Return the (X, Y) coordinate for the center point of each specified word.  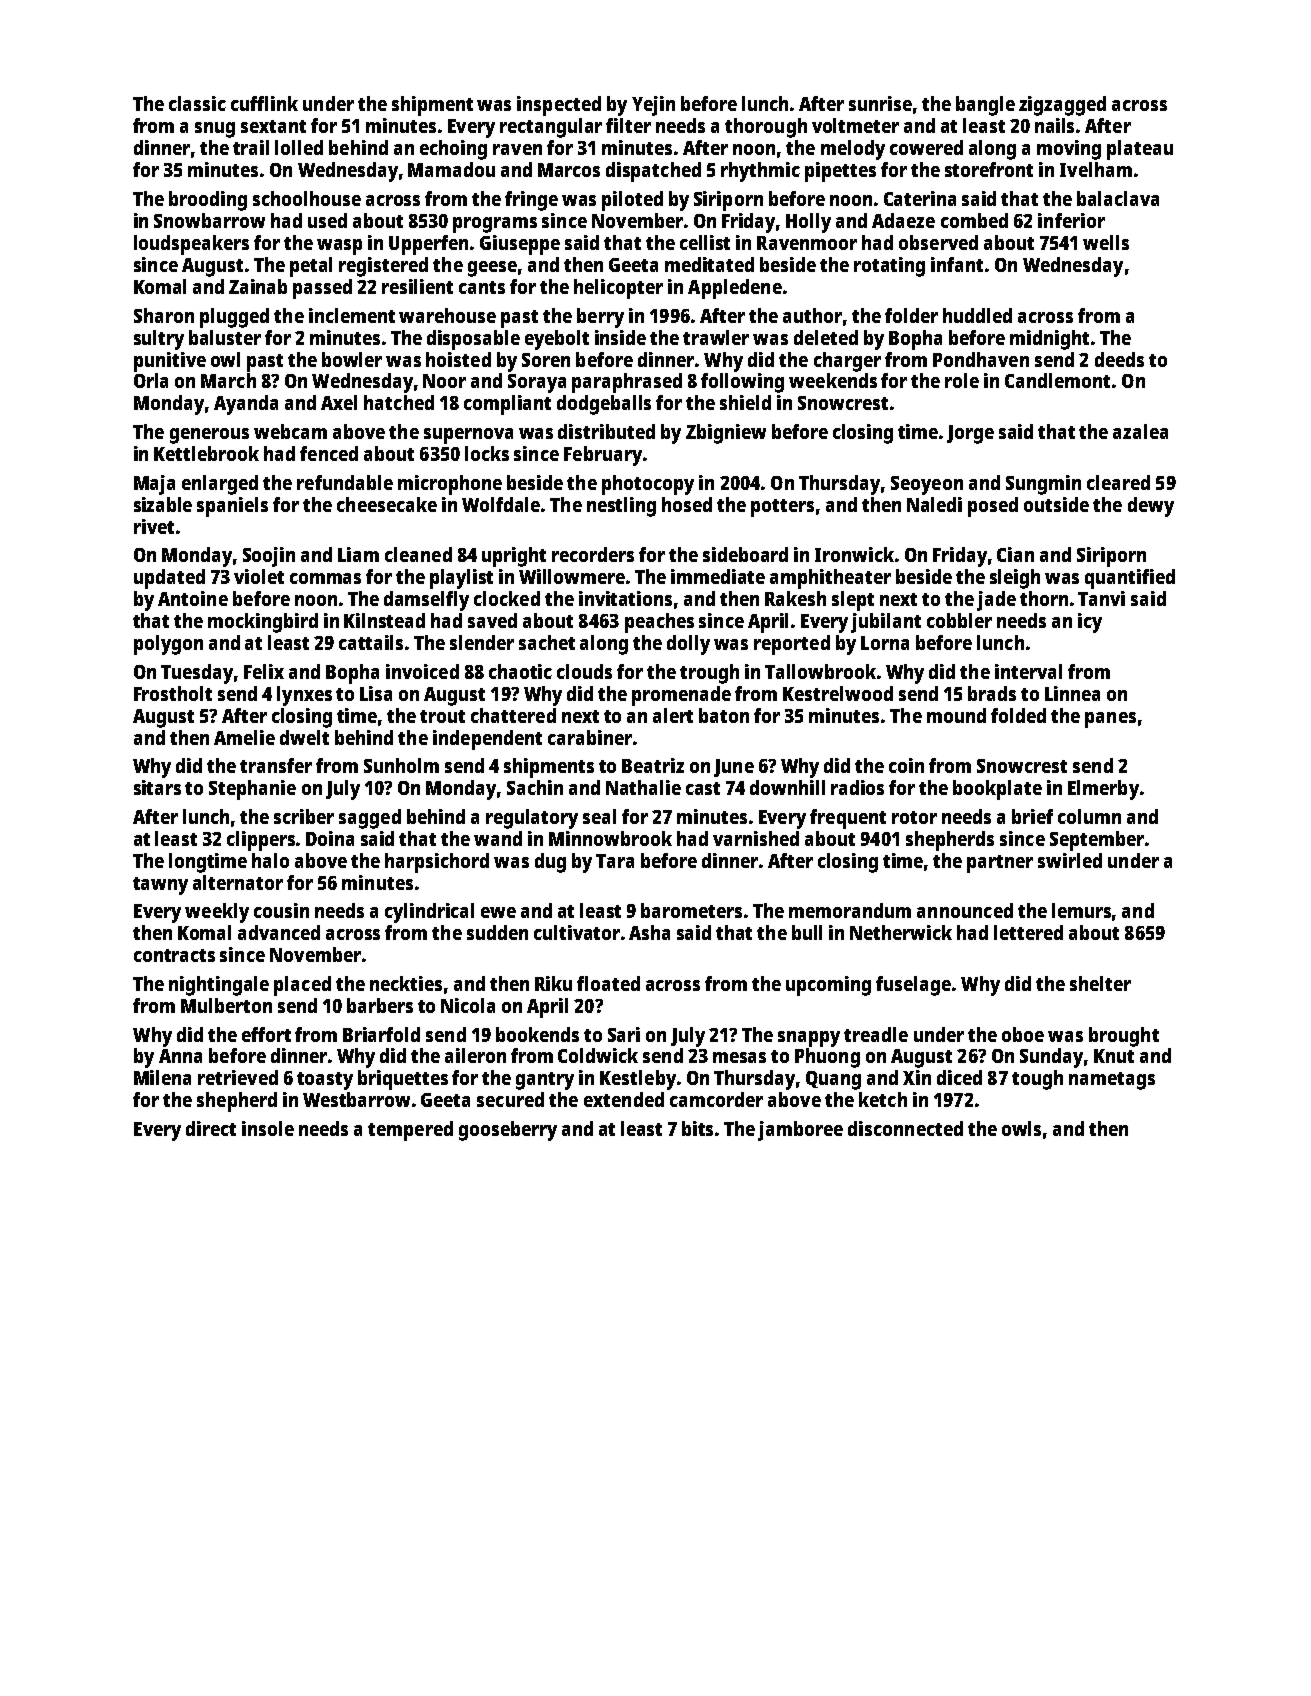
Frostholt (173, 693)
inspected (559, 106)
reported (792, 645)
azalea (1140, 431)
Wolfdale (501, 504)
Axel (339, 402)
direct (211, 1128)
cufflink (264, 103)
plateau (1140, 150)
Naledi (934, 504)
